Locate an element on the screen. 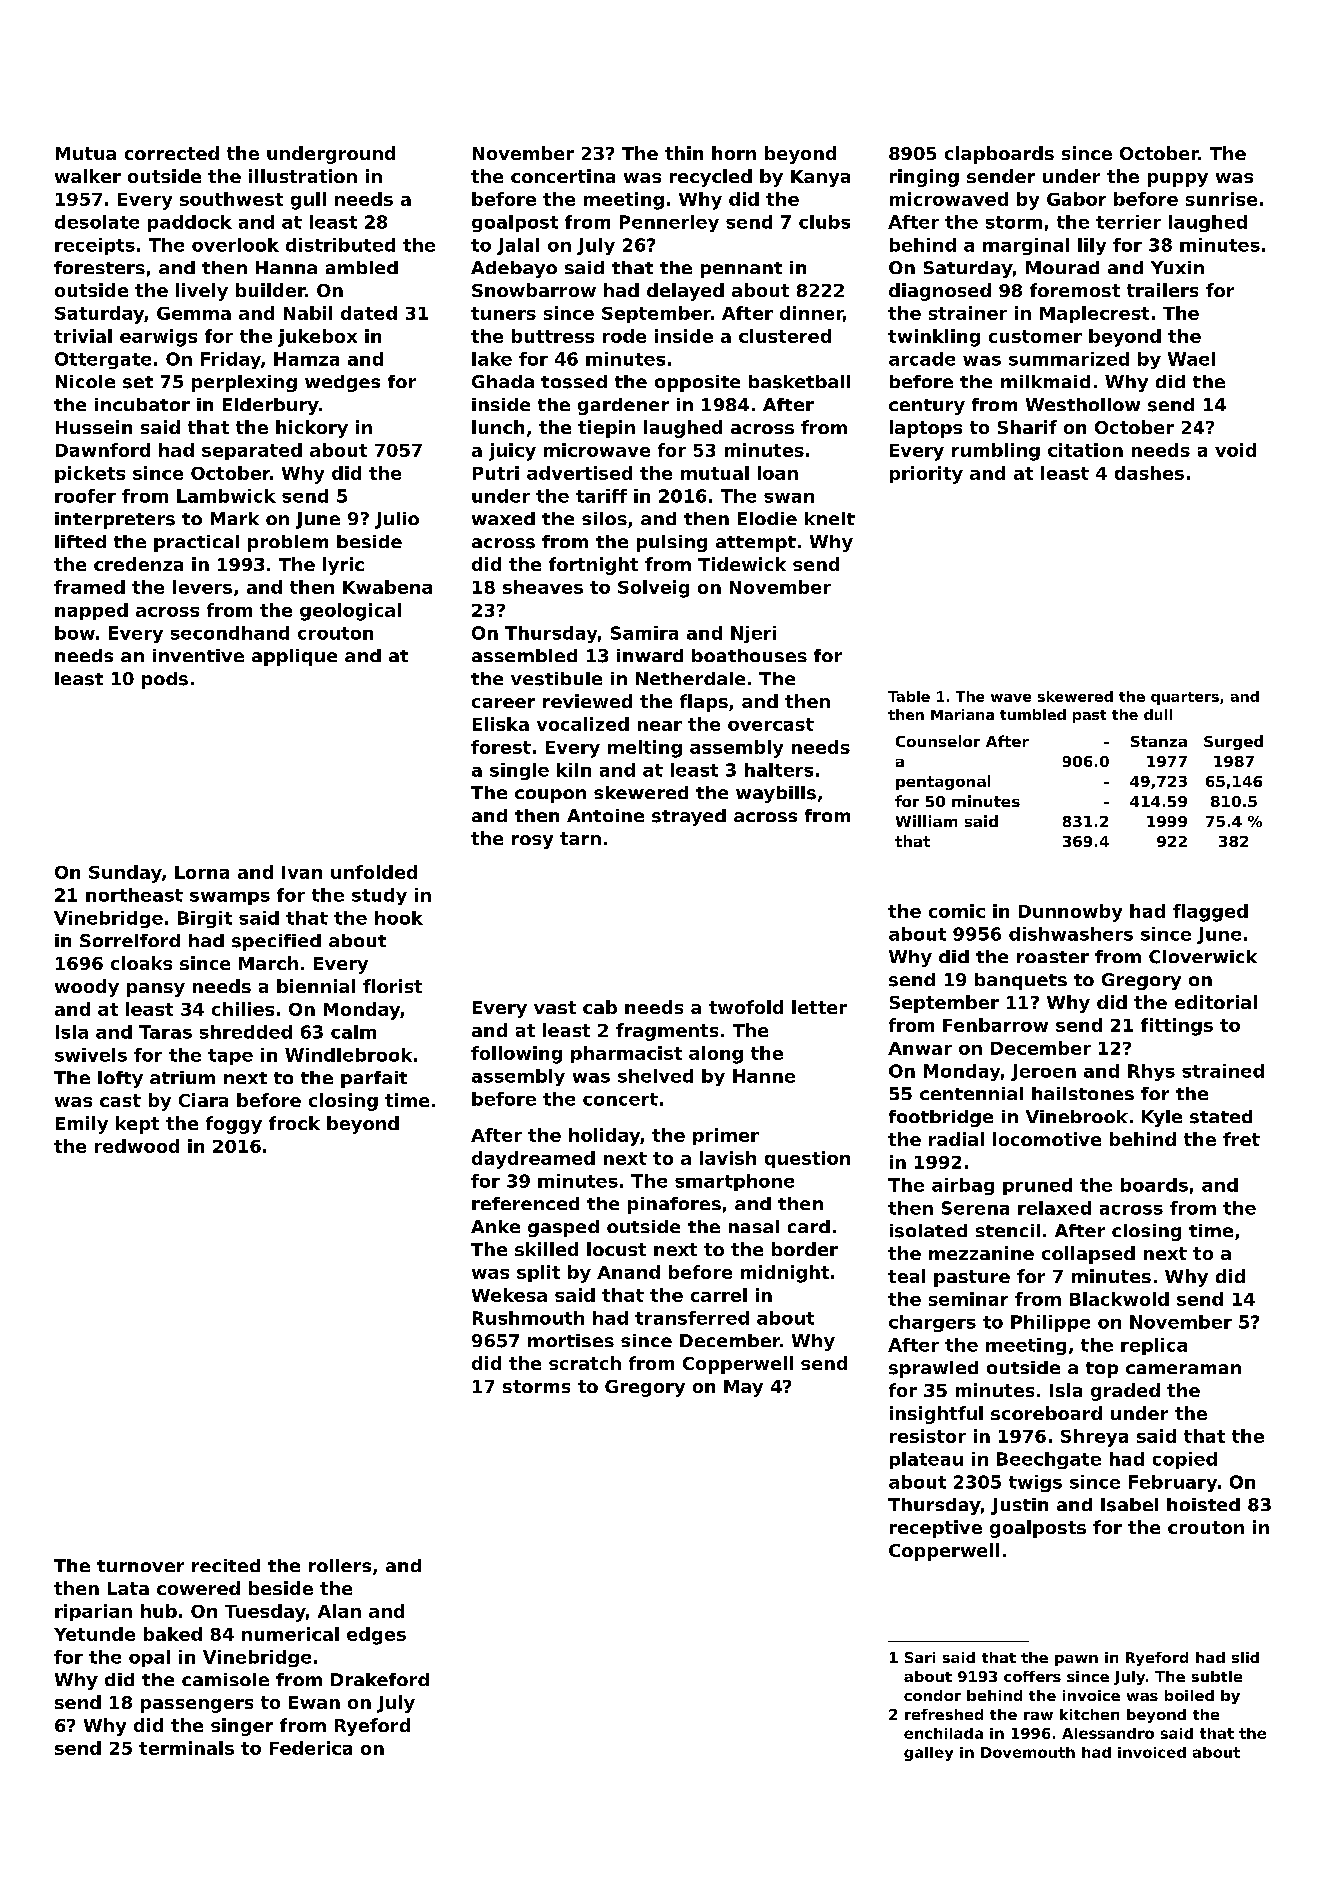  halters is located at coordinates (779, 770).
